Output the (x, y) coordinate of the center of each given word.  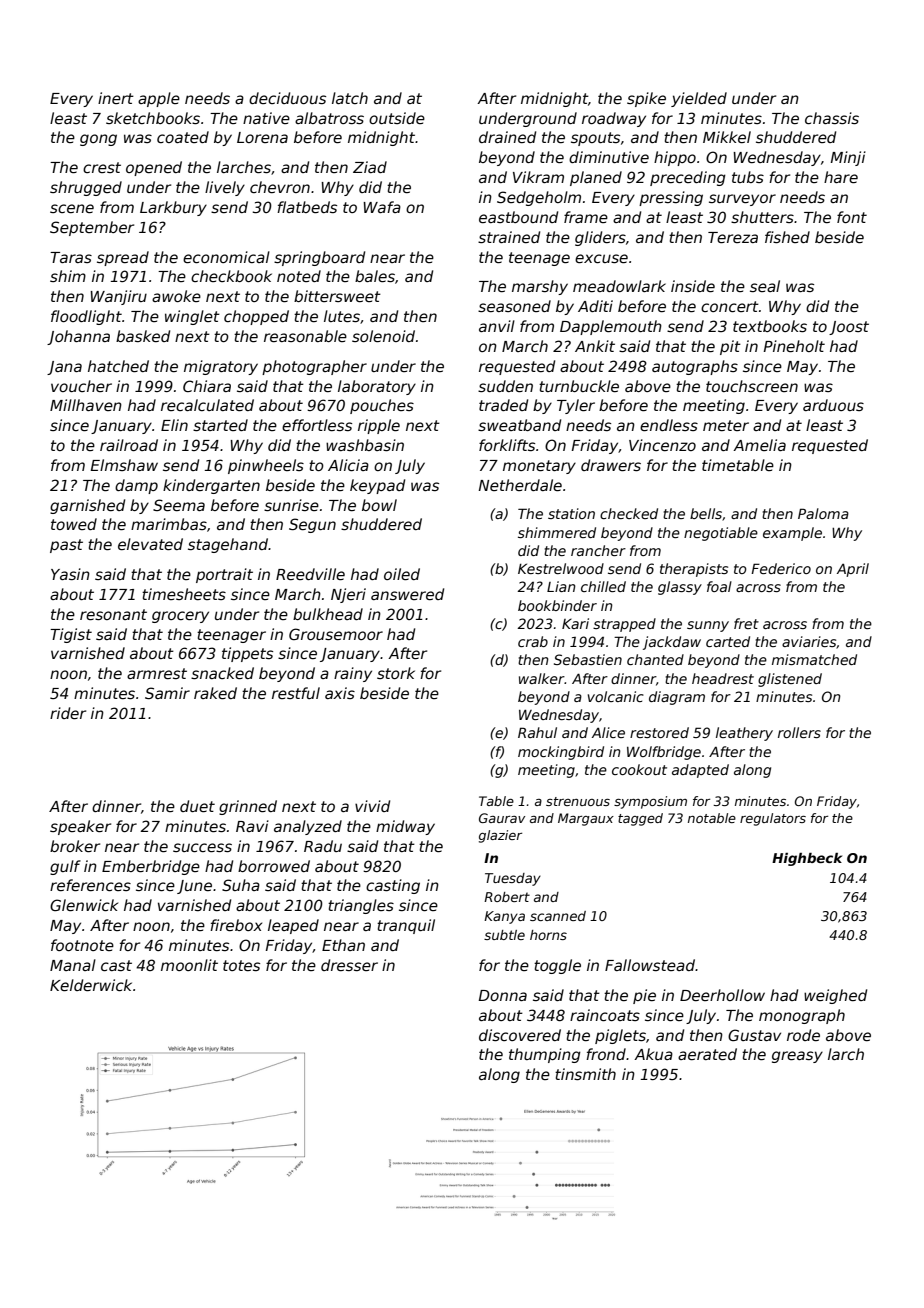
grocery (180, 617)
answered (407, 594)
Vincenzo (662, 445)
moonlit (189, 965)
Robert (507, 897)
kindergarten (211, 486)
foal (719, 586)
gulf (65, 867)
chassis (832, 118)
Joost (849, 328)
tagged (640, 819)
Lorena (262, 137)
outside (397, 118)
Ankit (595, 346)
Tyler (576, 406)
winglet (192, 317)
